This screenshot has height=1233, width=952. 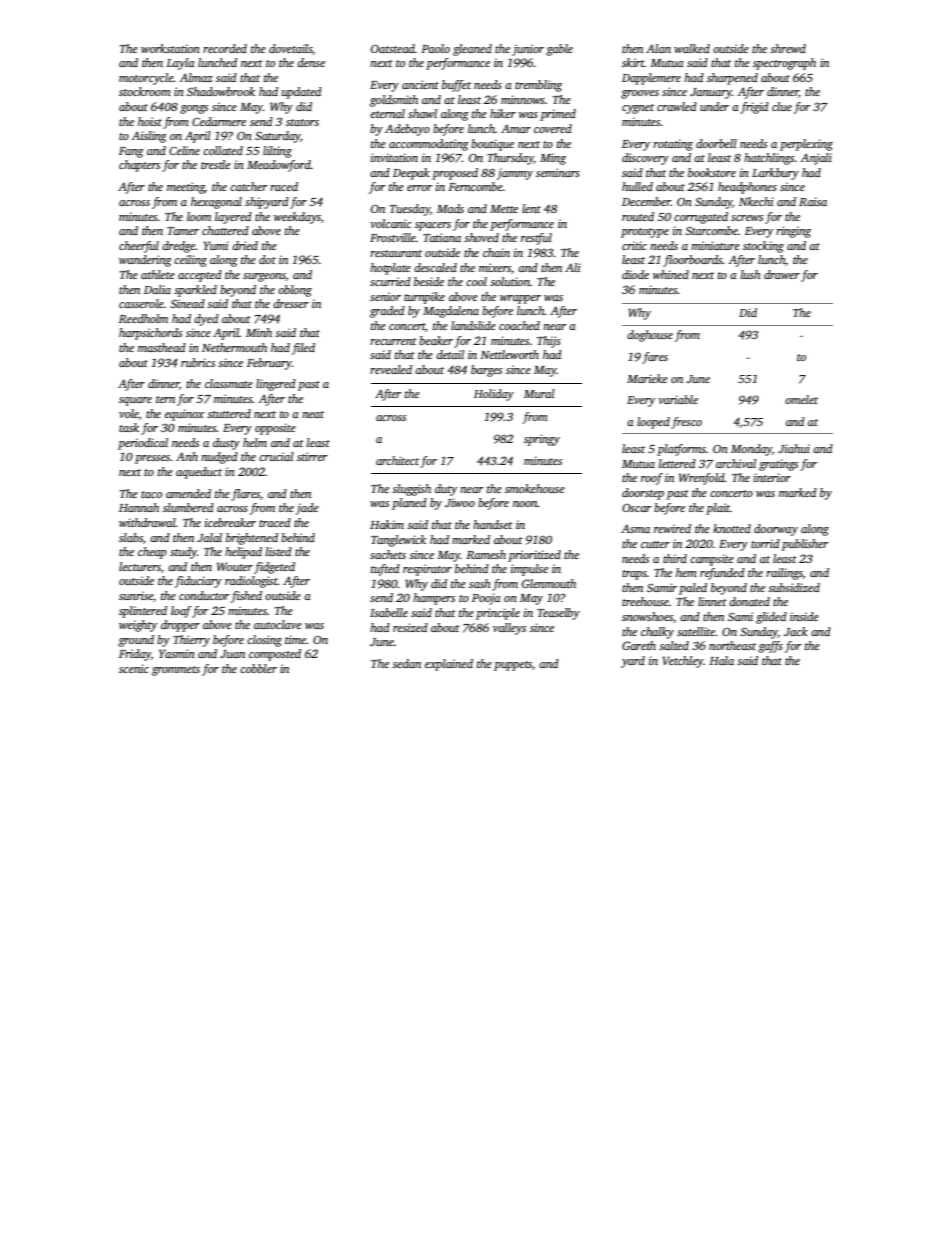 What do you see at coordinates (549, 342) in the screenshot?
I see `Thijs` at bounding box center [549, 342].
